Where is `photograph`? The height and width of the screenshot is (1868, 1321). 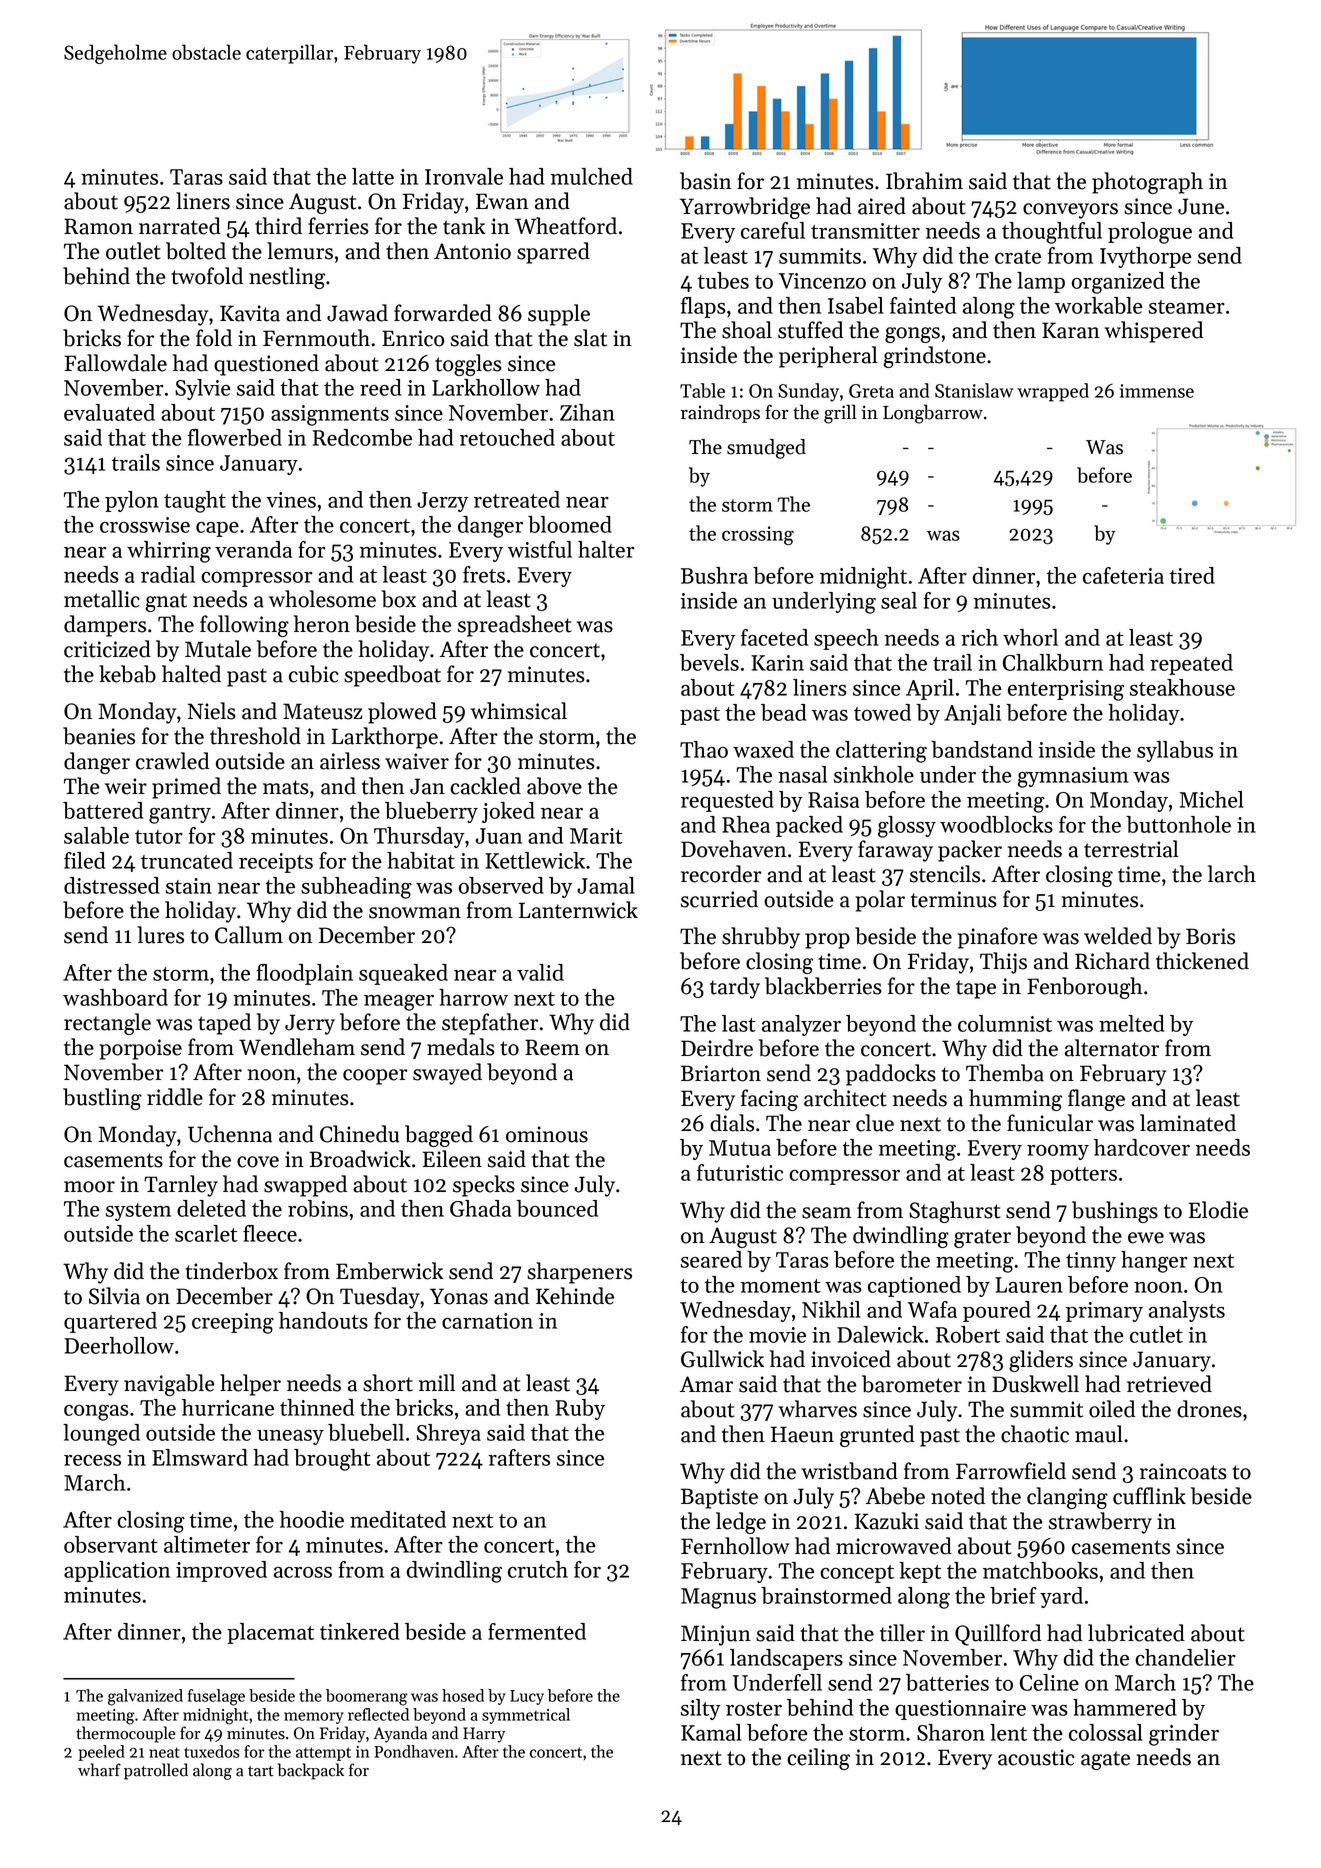
photograph is located at coordinates (1147, 183).
